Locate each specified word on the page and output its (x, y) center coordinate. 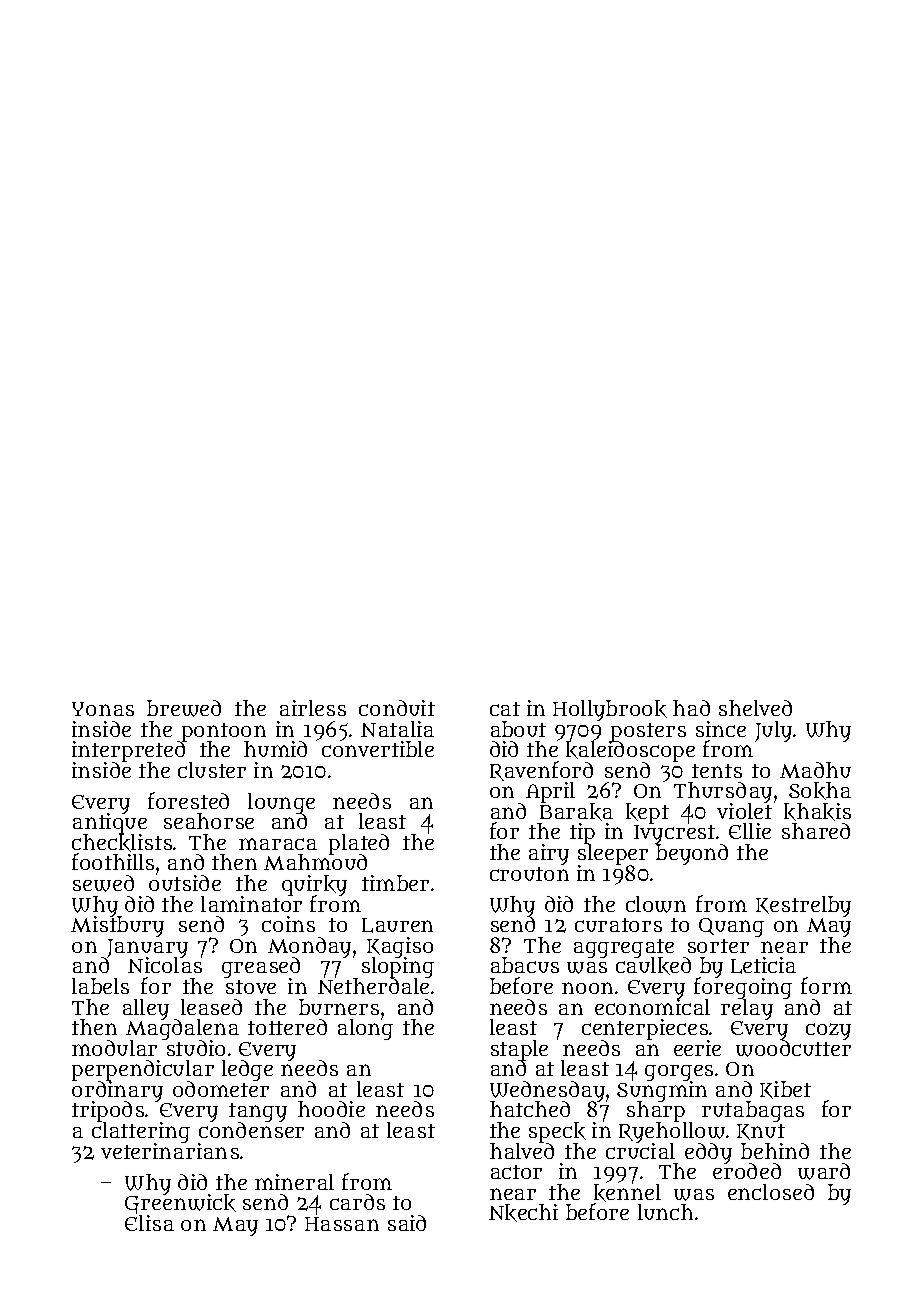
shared (816, 831)
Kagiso (400, 947)
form (826, 985)
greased (261, 968)
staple (519, 1050)
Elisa (149, 1223)
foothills (113, 861)
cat (505, 709)
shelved (755, 708)
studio (196, 1048)
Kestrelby (803, 906)
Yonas (103, 709)
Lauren (397, 925)
